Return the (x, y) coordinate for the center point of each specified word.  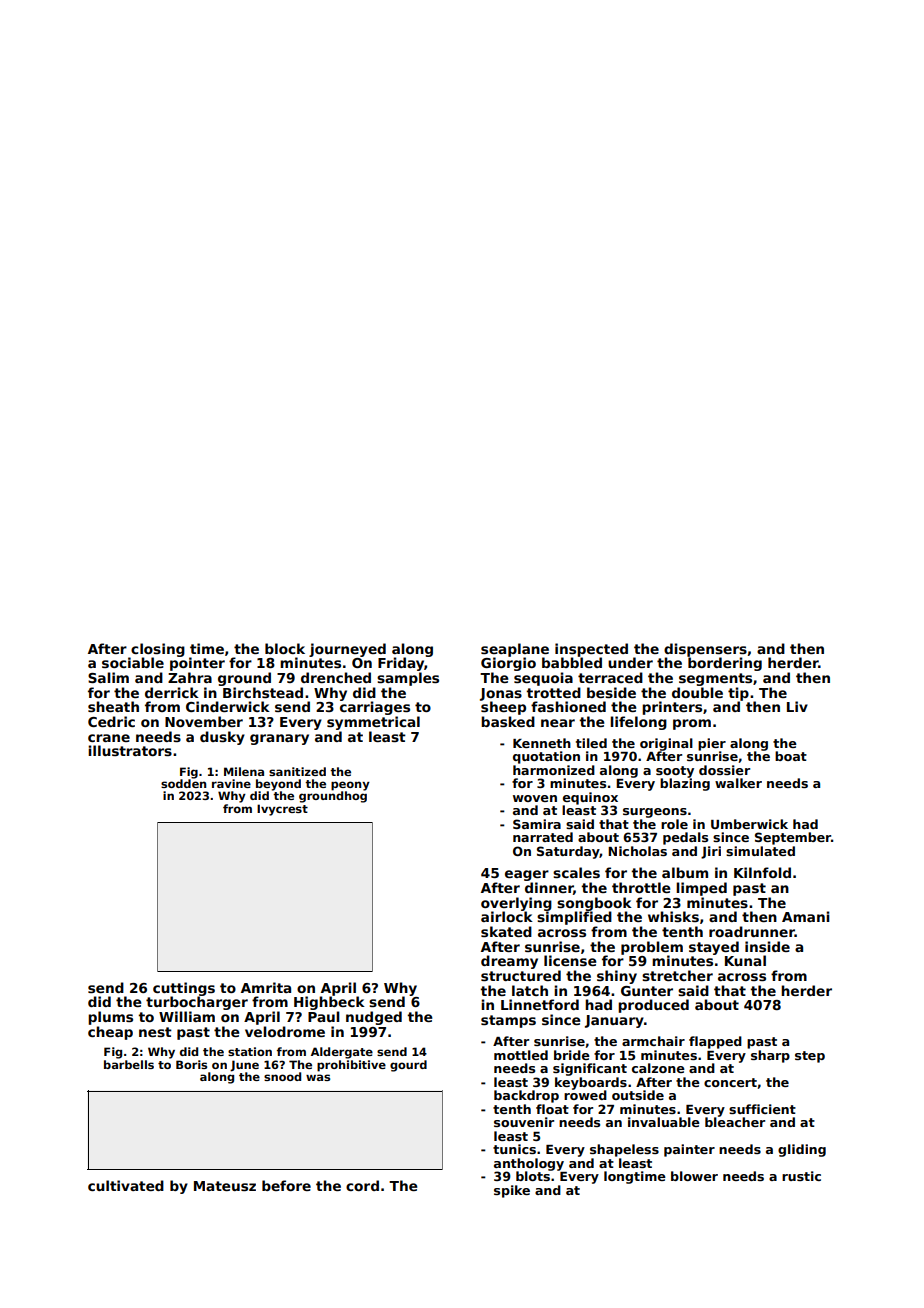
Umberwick (749, 824)
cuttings (184, 989)
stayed (714, 948)
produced (653, 1006)
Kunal (745, 960)
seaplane (515, 650)
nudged (374, 1018)
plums (110, 1018)
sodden (183, 783)
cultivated (126, 1185)
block (285, 648)
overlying (516, 904)
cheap (110, 1033)
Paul (324, 1016)
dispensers (705, 650)
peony (350, 786)
